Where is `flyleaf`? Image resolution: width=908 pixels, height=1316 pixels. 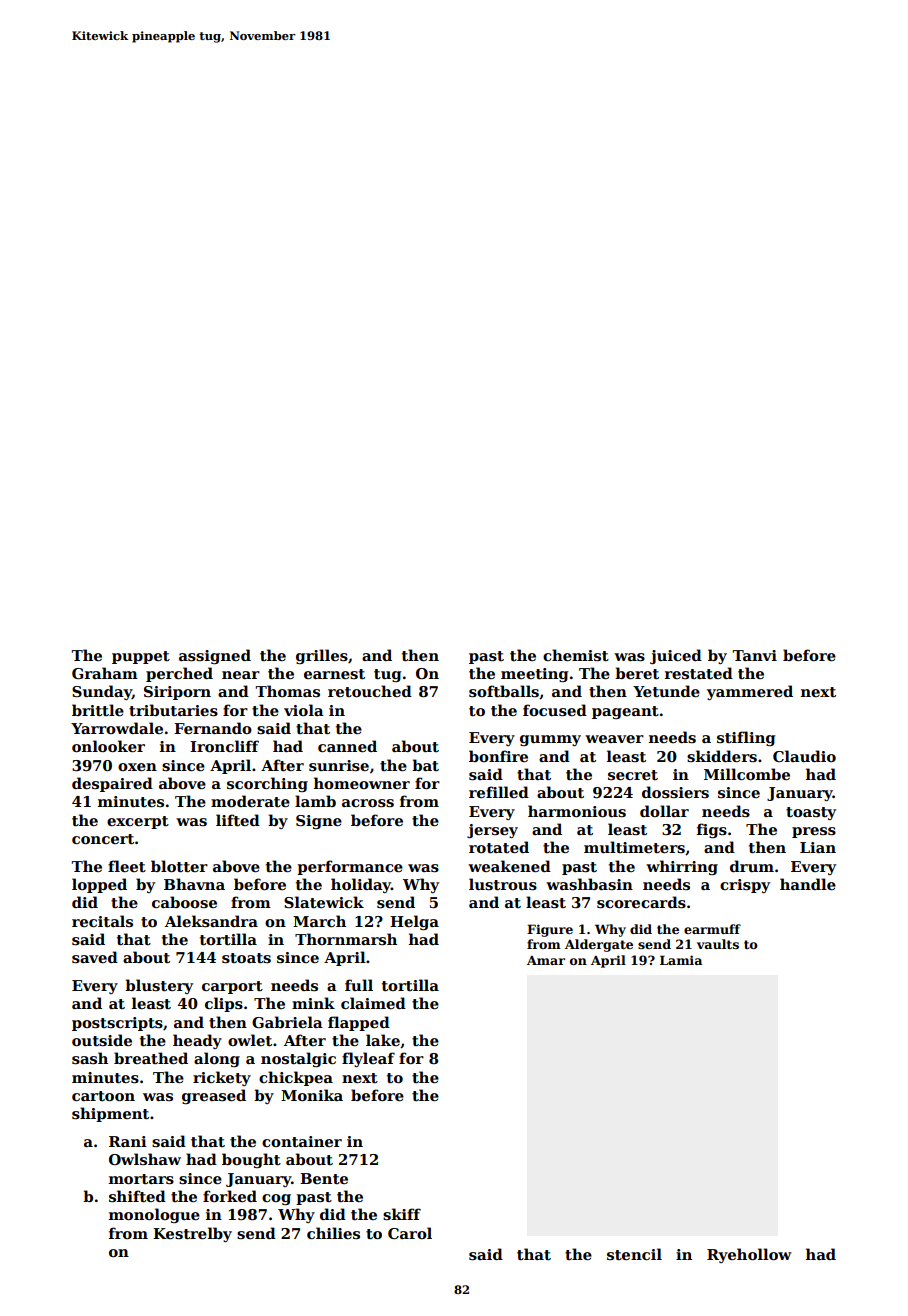 flyleaf is located at coordinates (368, 1059).
